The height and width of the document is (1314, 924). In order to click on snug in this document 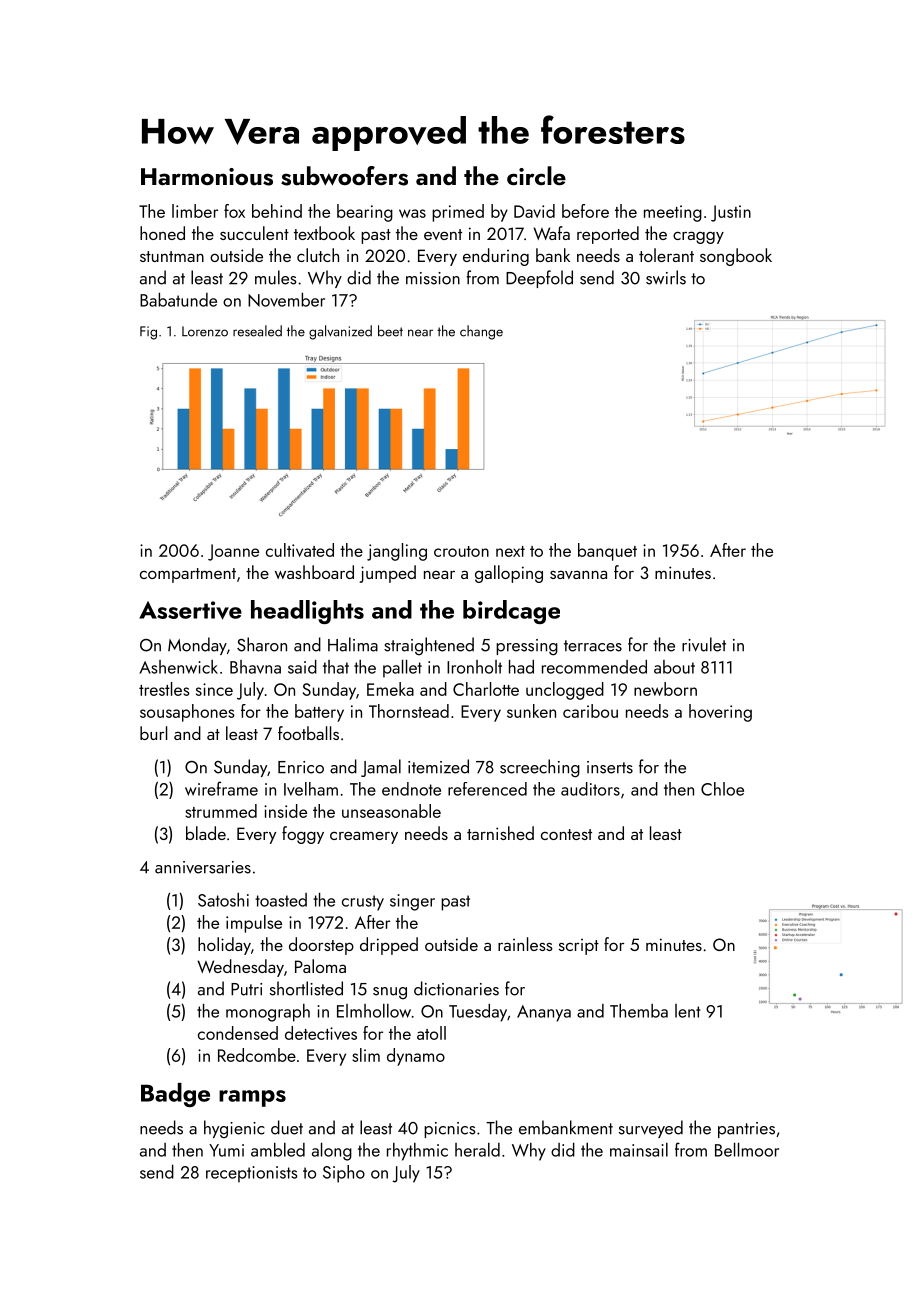, I will do `click(390, 993)`.
